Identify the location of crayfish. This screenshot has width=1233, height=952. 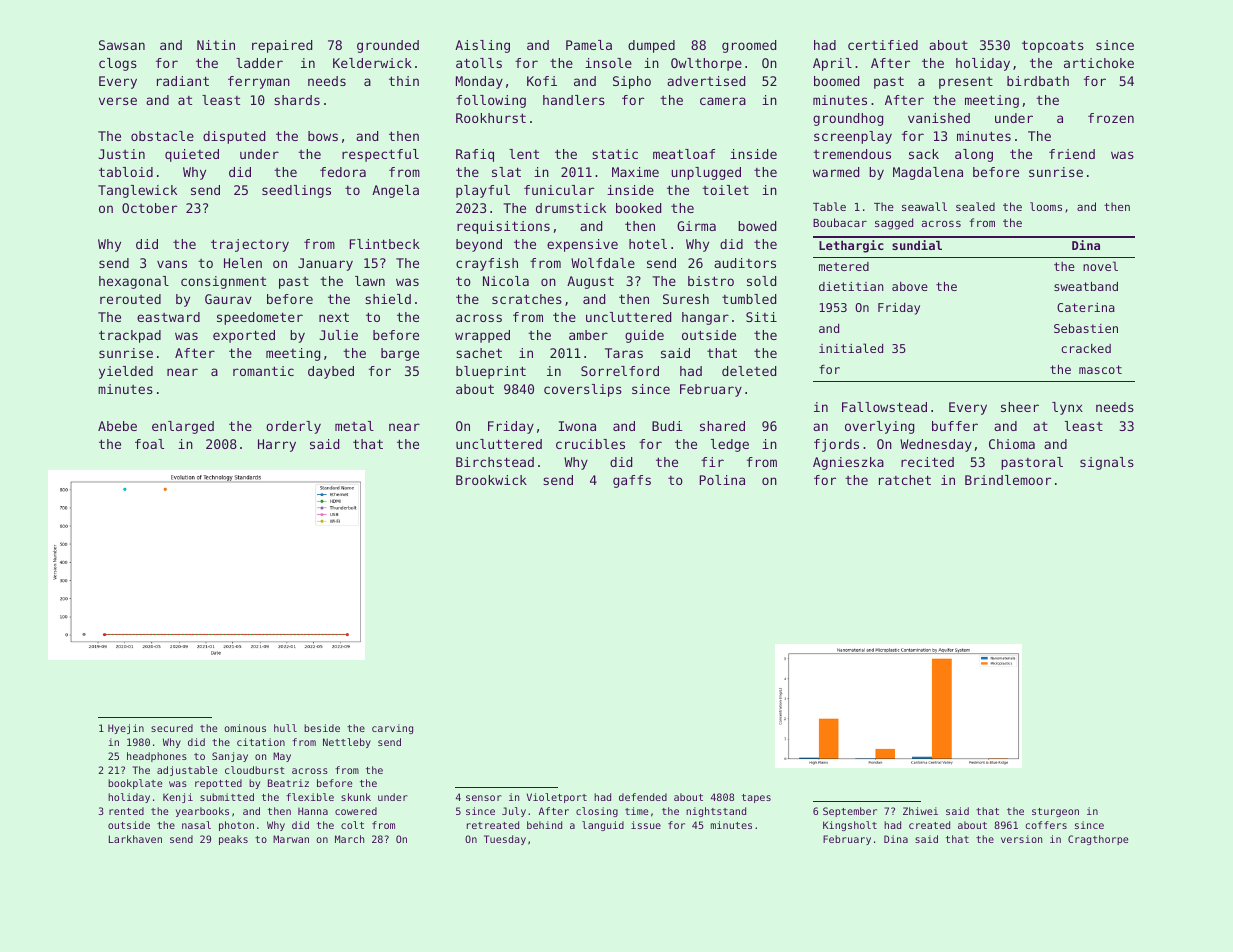
(487, 264).
